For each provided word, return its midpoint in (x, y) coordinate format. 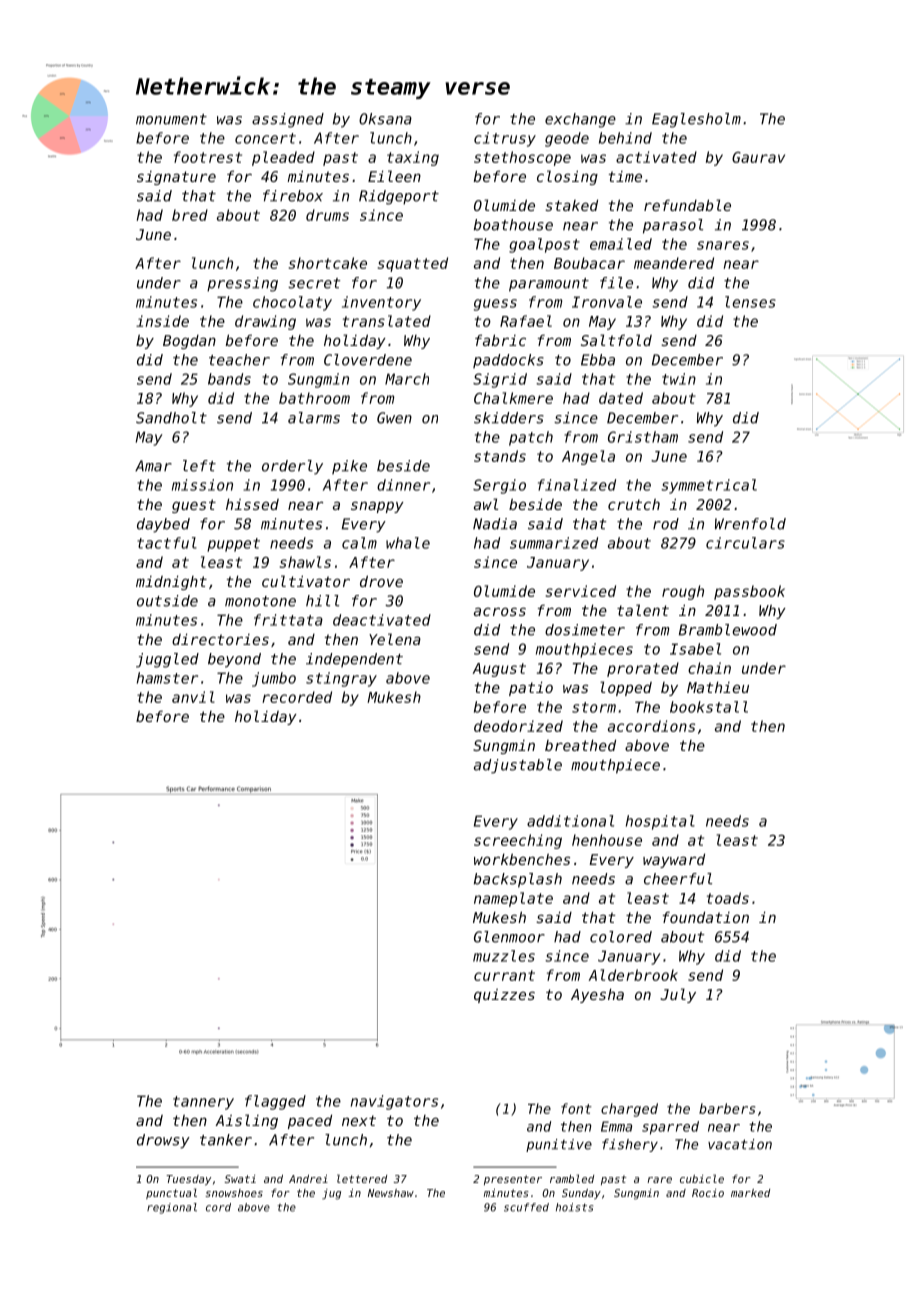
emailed (621, 244)
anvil (193, 697)
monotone (260, 601)
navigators (394, 1102)
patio (531, 688)
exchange (580, 120)
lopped (626, 688)
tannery (203, 1103)
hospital (660, 822)
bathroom (314, 398)
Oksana (385, 119)
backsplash (518, 880)
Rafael (526, 321)
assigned (288, 120)
